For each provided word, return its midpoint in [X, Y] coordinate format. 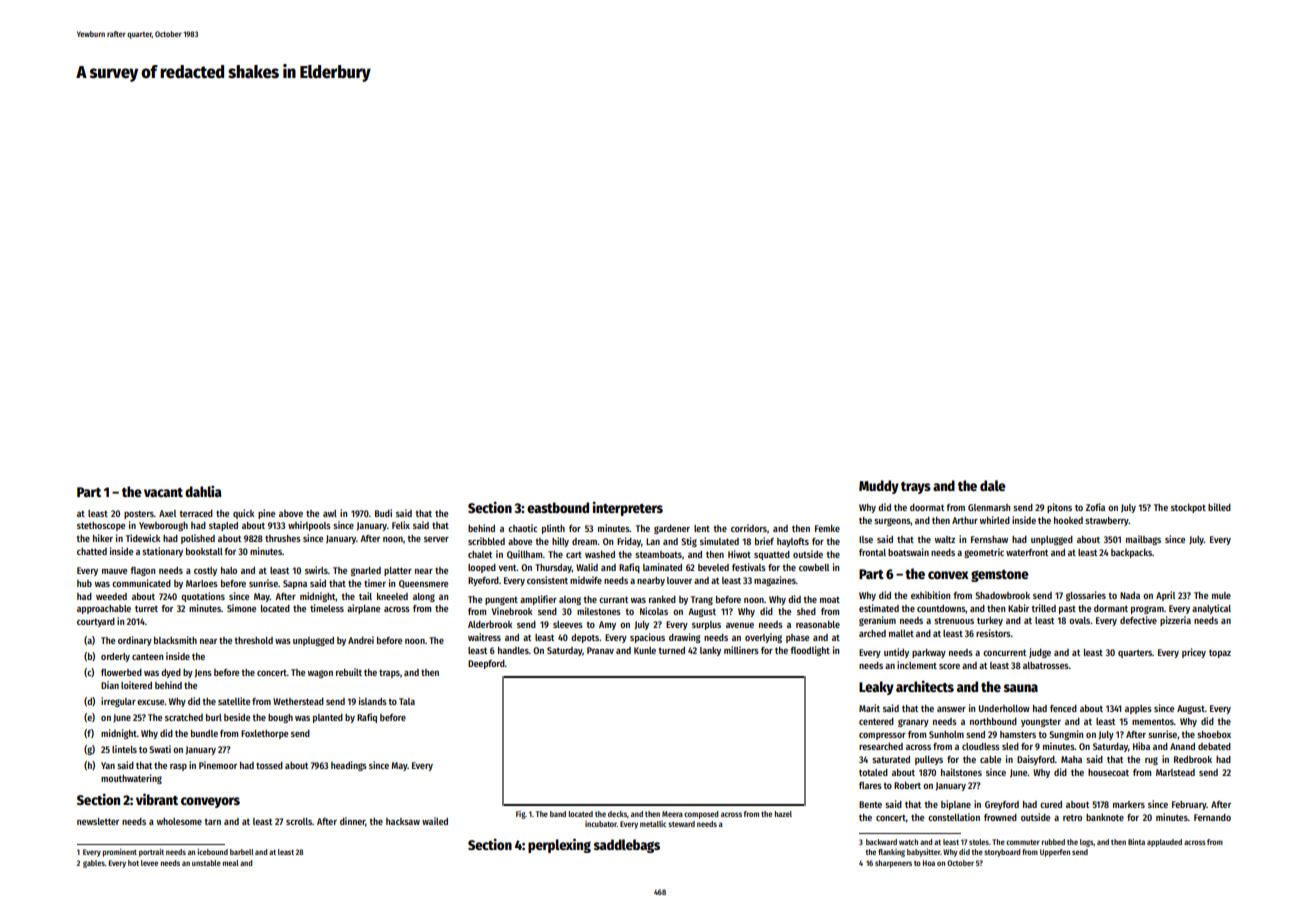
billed [1219, 507]
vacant [163, 492]
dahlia [203, 491]
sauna [1021, 688]
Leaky [876, 688]
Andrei [361, 640]
